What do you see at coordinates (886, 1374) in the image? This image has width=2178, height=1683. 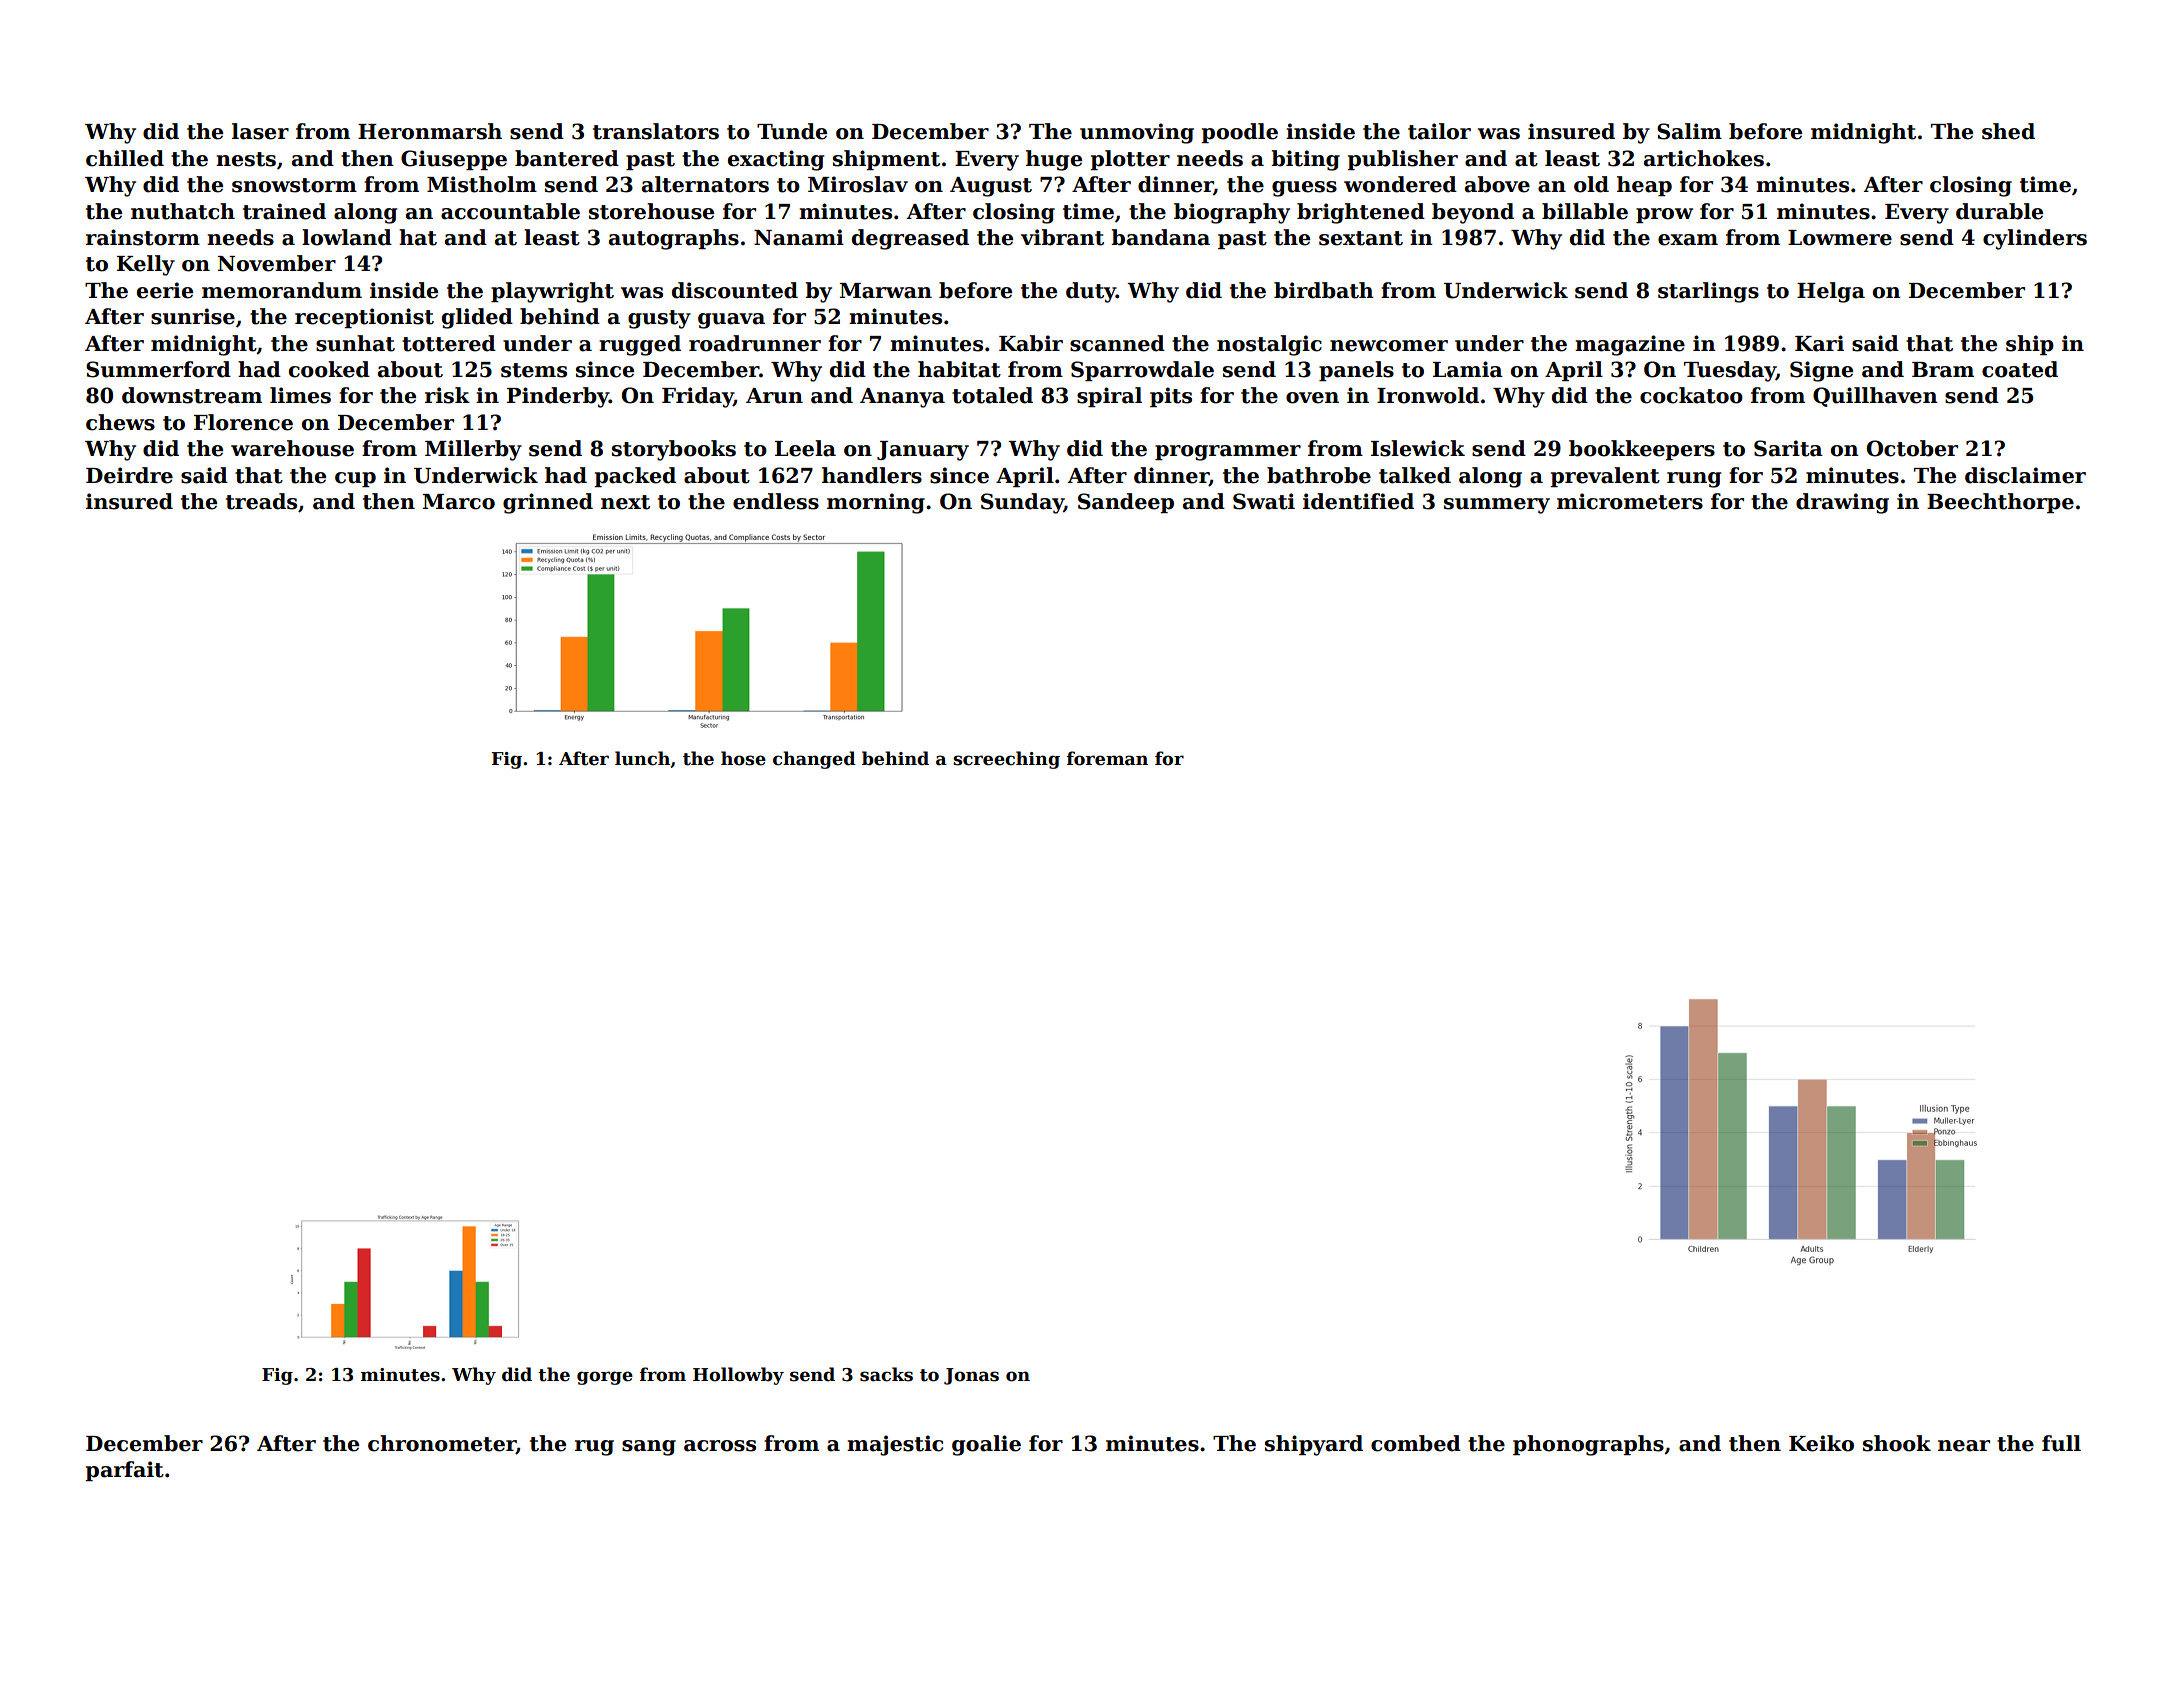 I see `sacks` at bounding box center [886, 1374].
